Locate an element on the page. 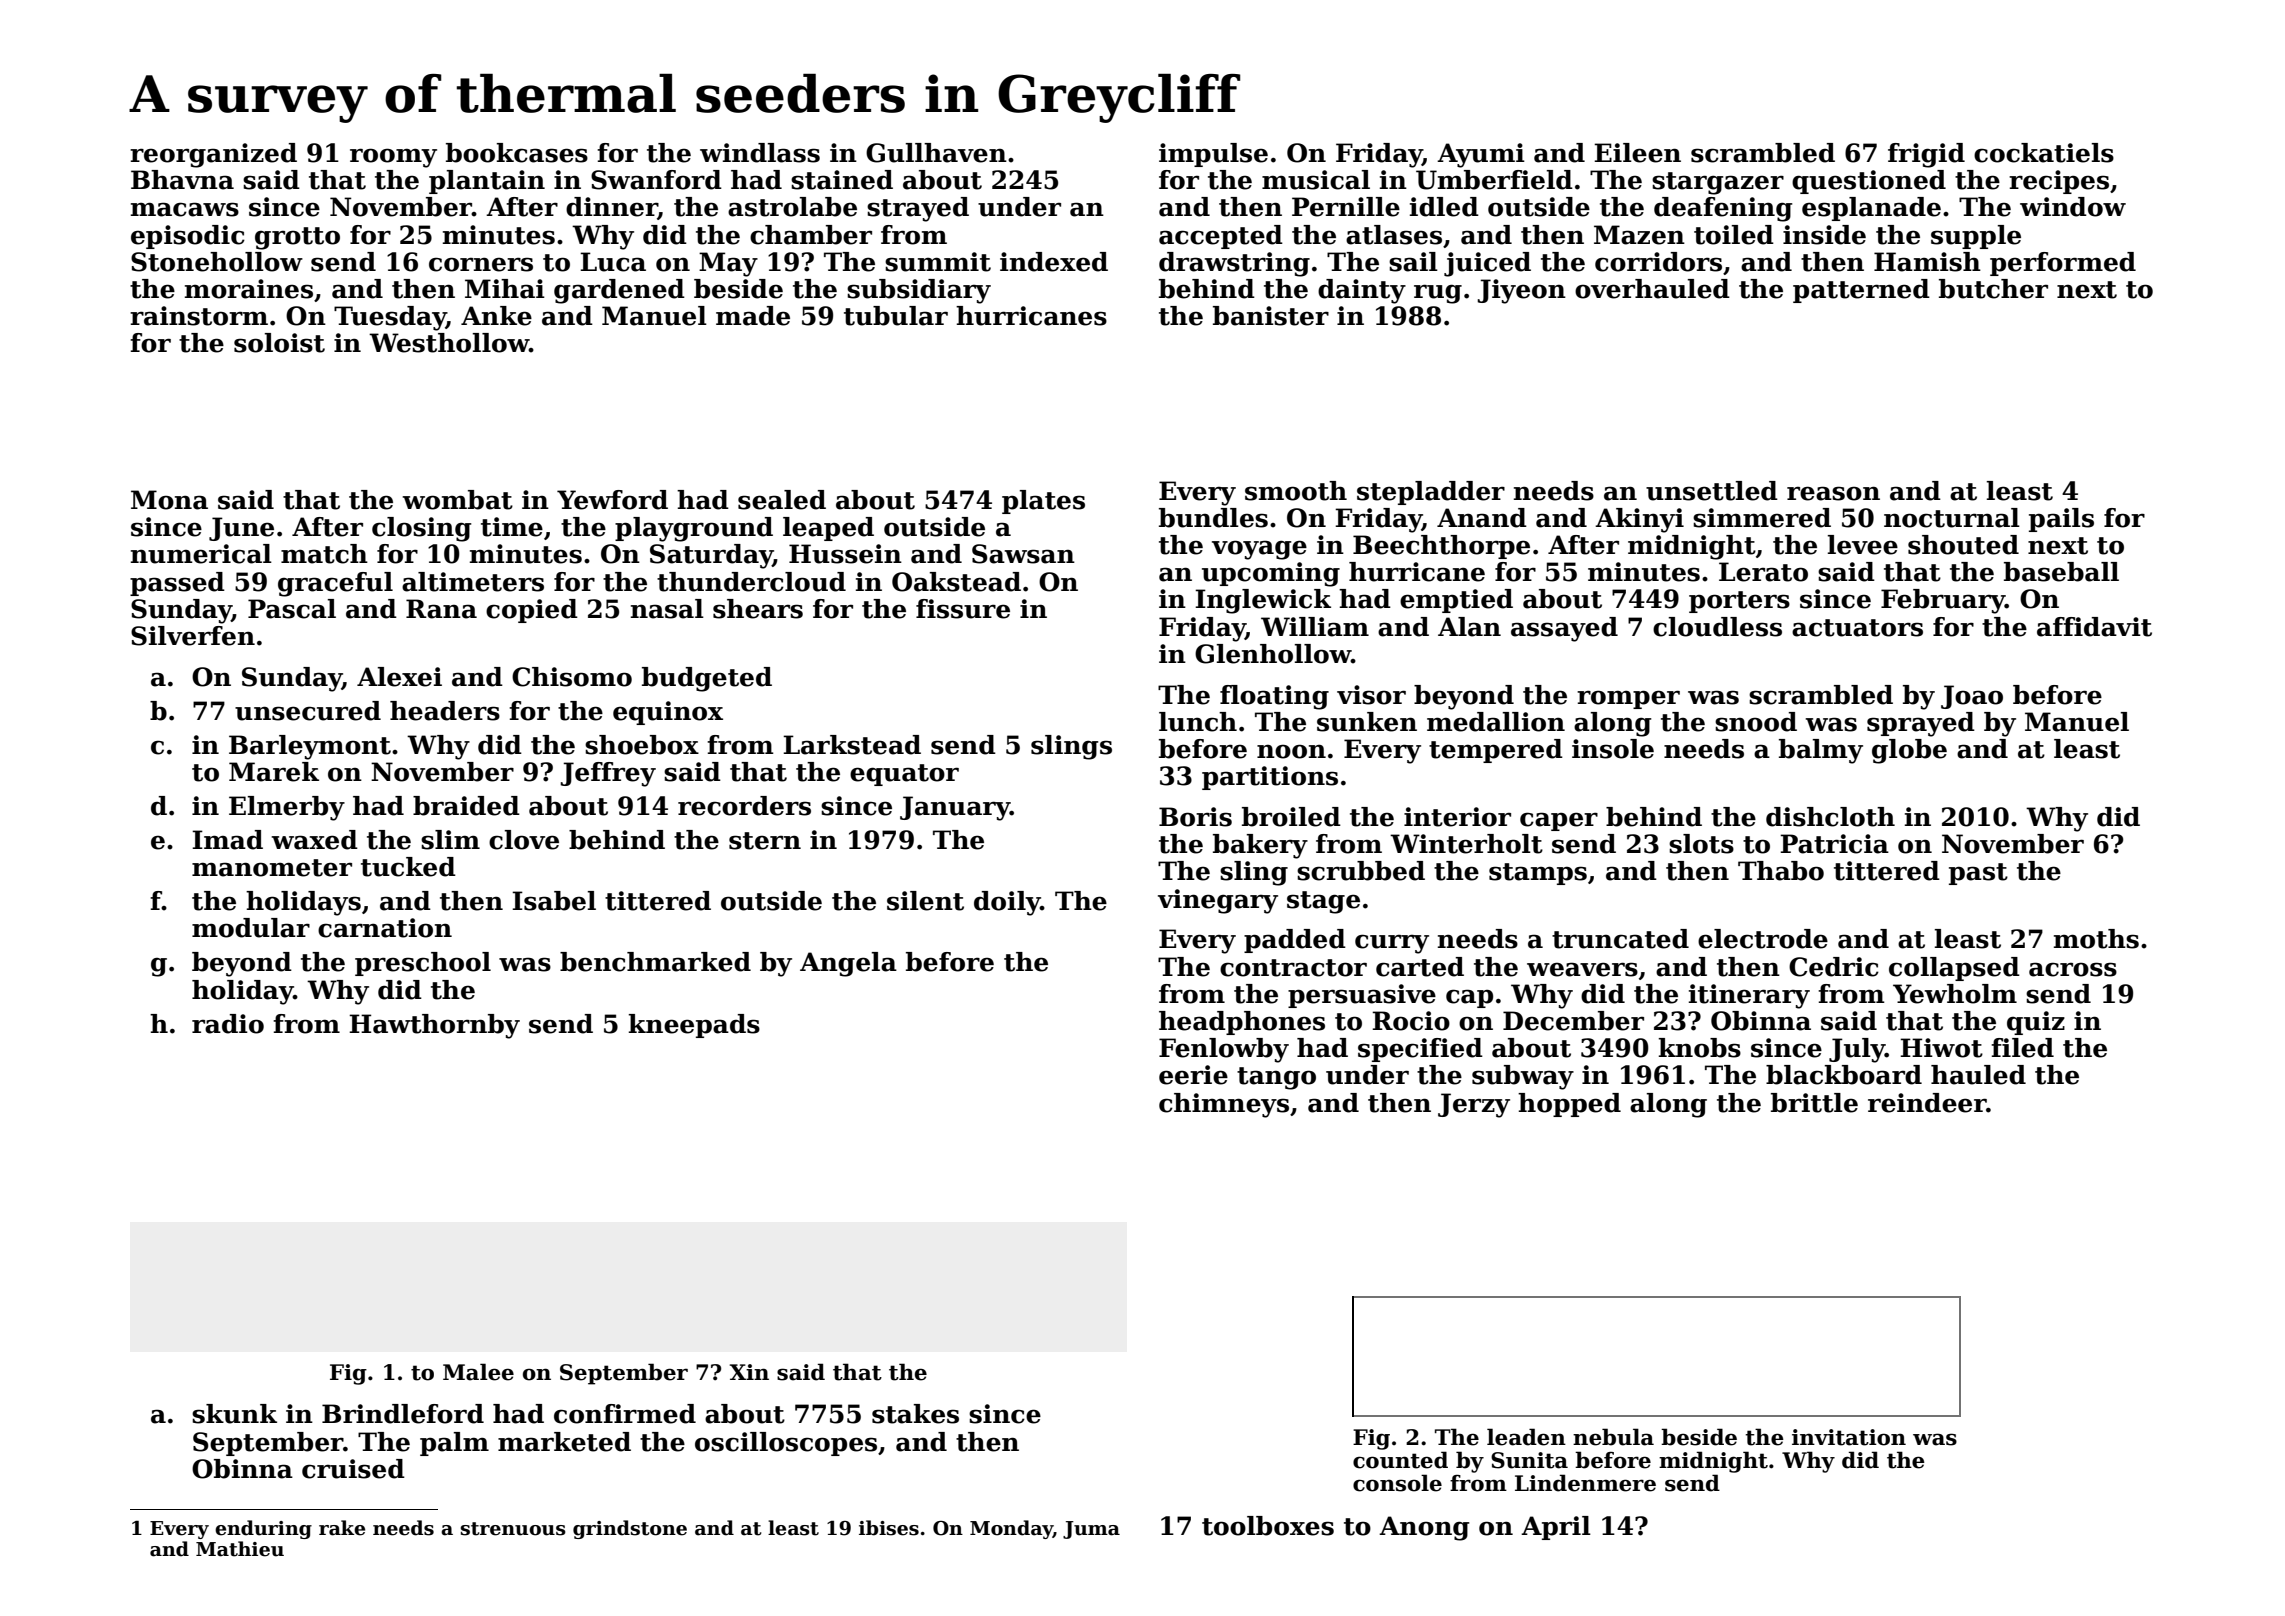  slim is located at coordinates (450, 840).
